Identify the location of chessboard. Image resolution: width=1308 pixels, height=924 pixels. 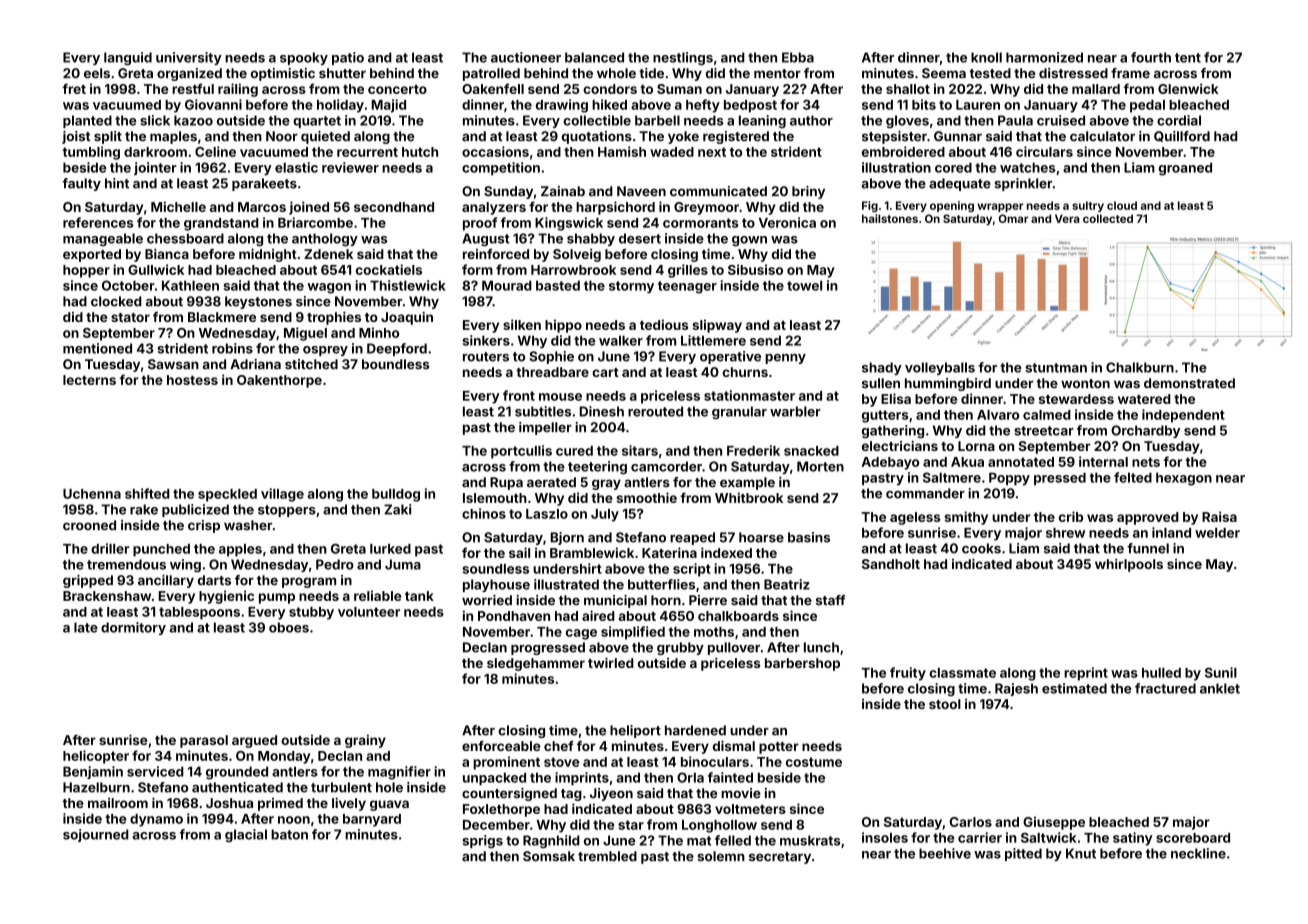
(185, 238).
